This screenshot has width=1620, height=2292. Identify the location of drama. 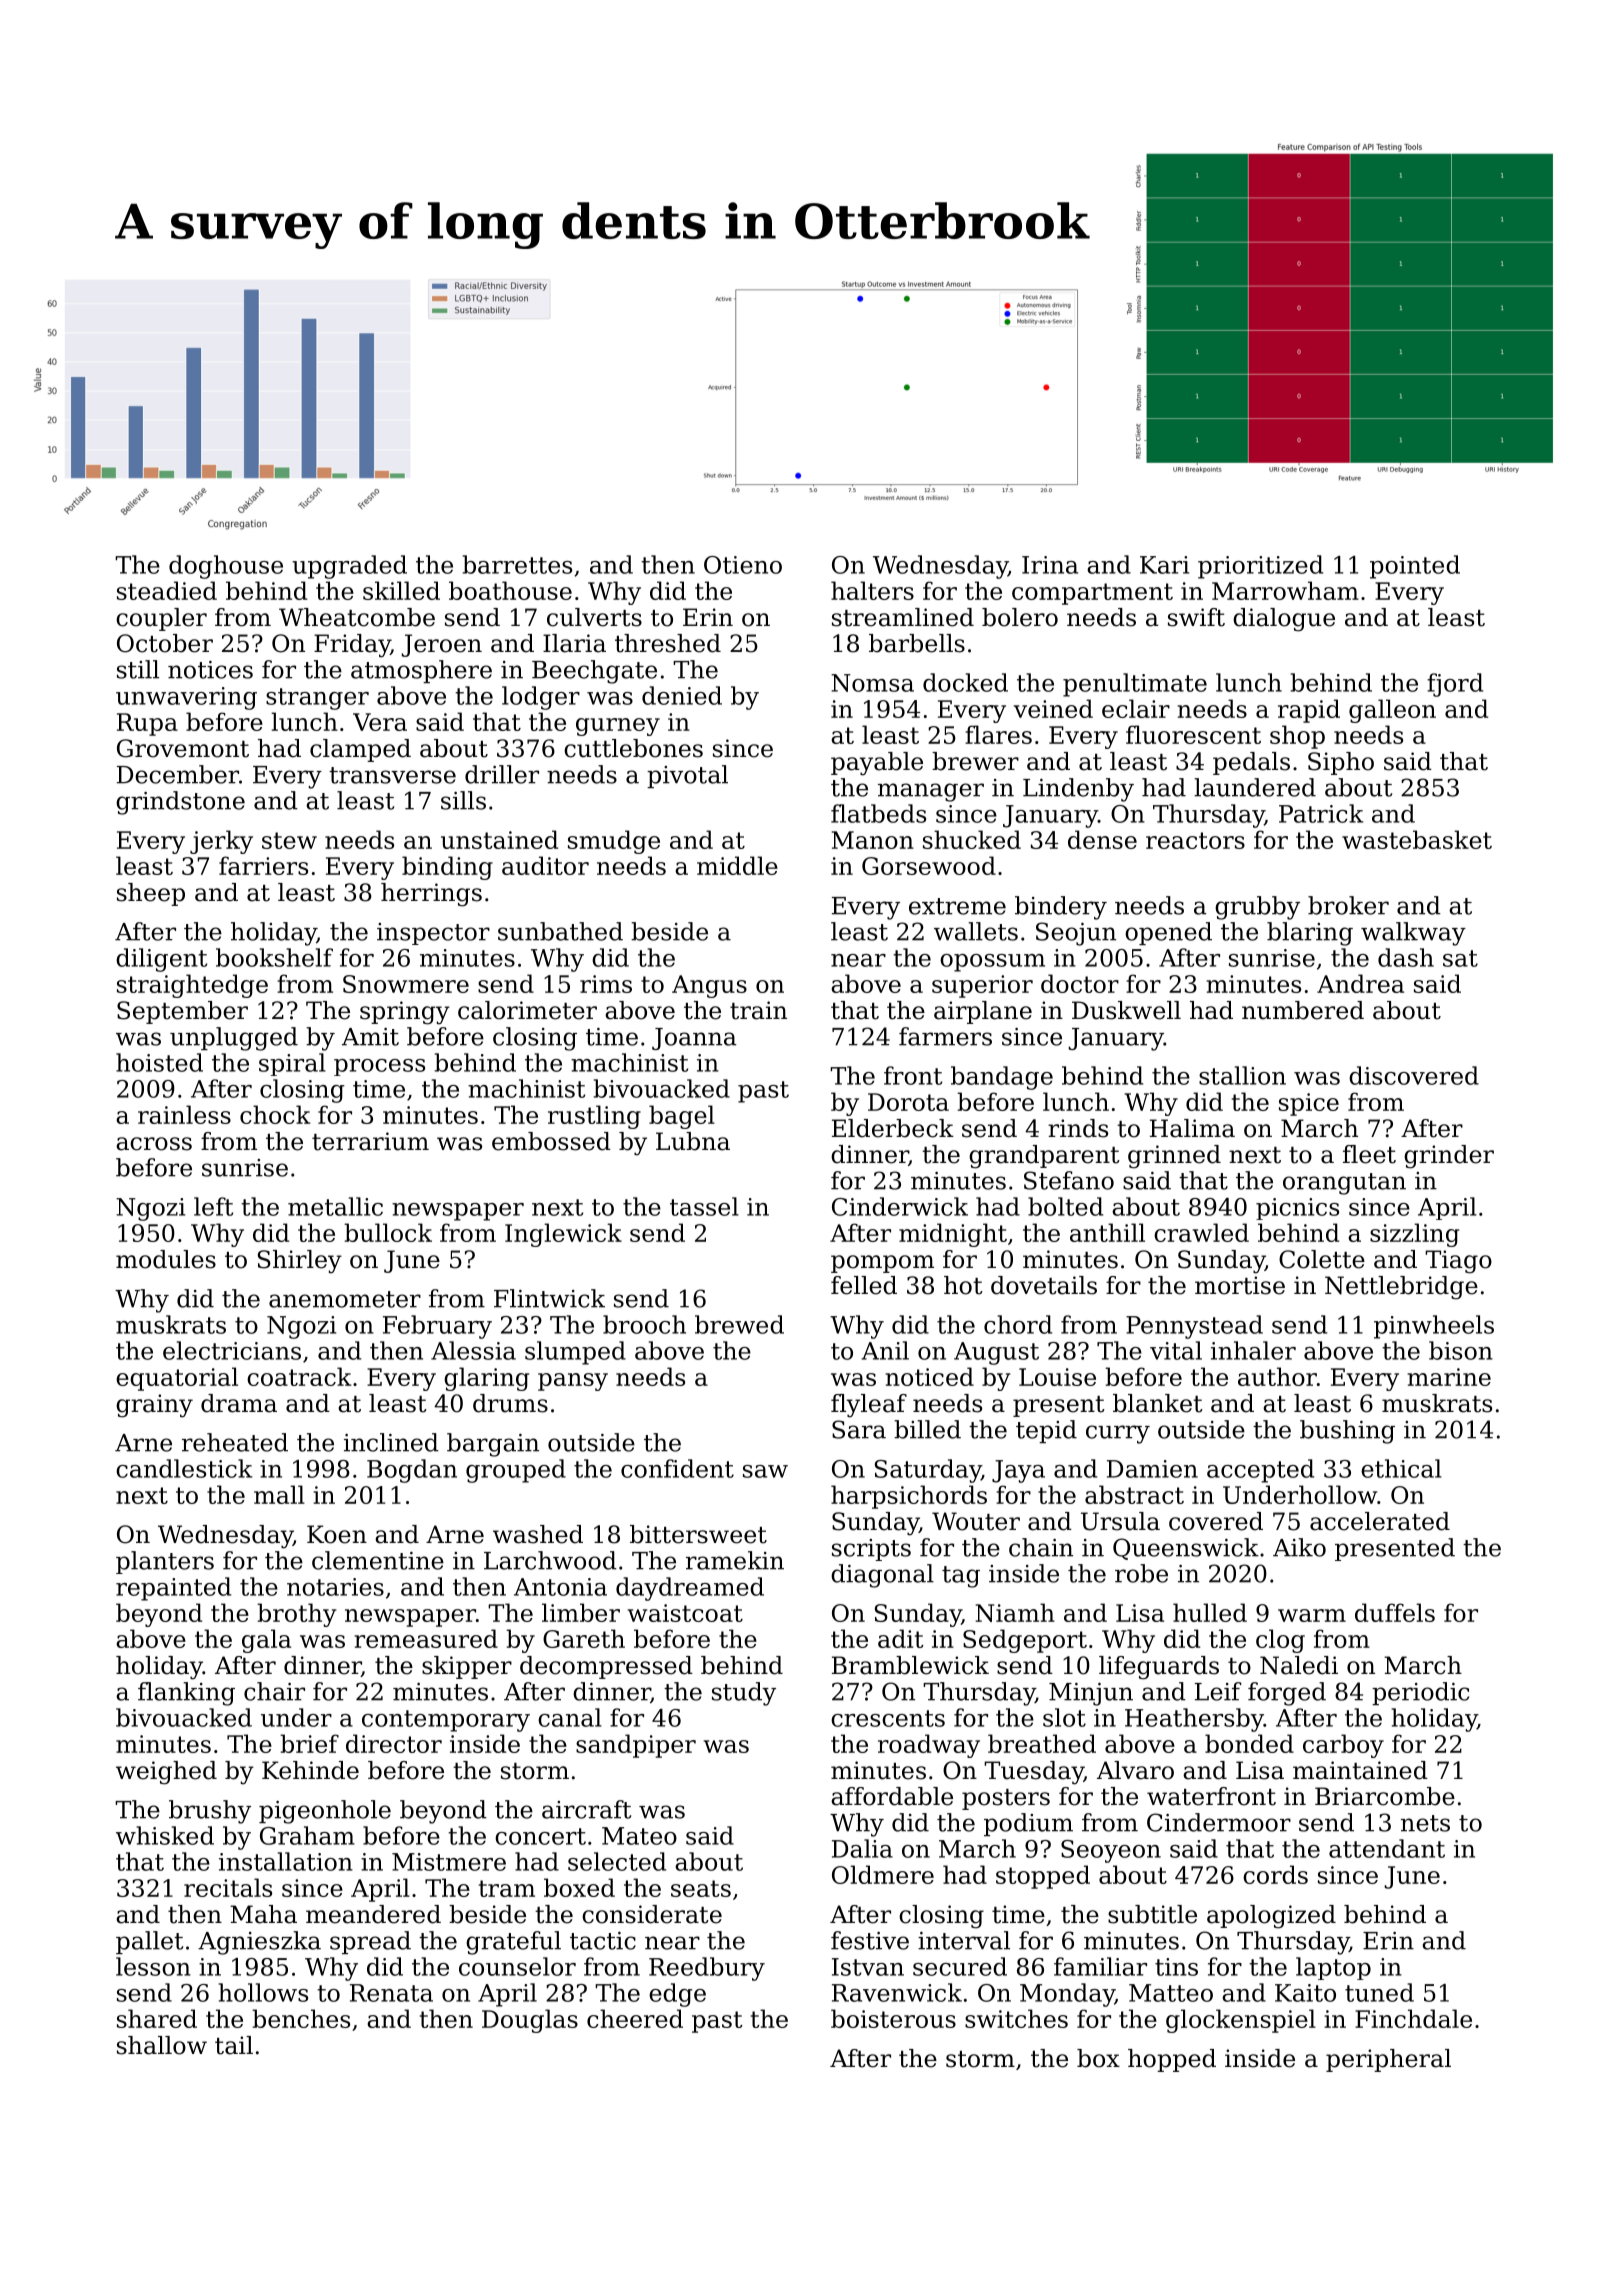
(239, 1403).
